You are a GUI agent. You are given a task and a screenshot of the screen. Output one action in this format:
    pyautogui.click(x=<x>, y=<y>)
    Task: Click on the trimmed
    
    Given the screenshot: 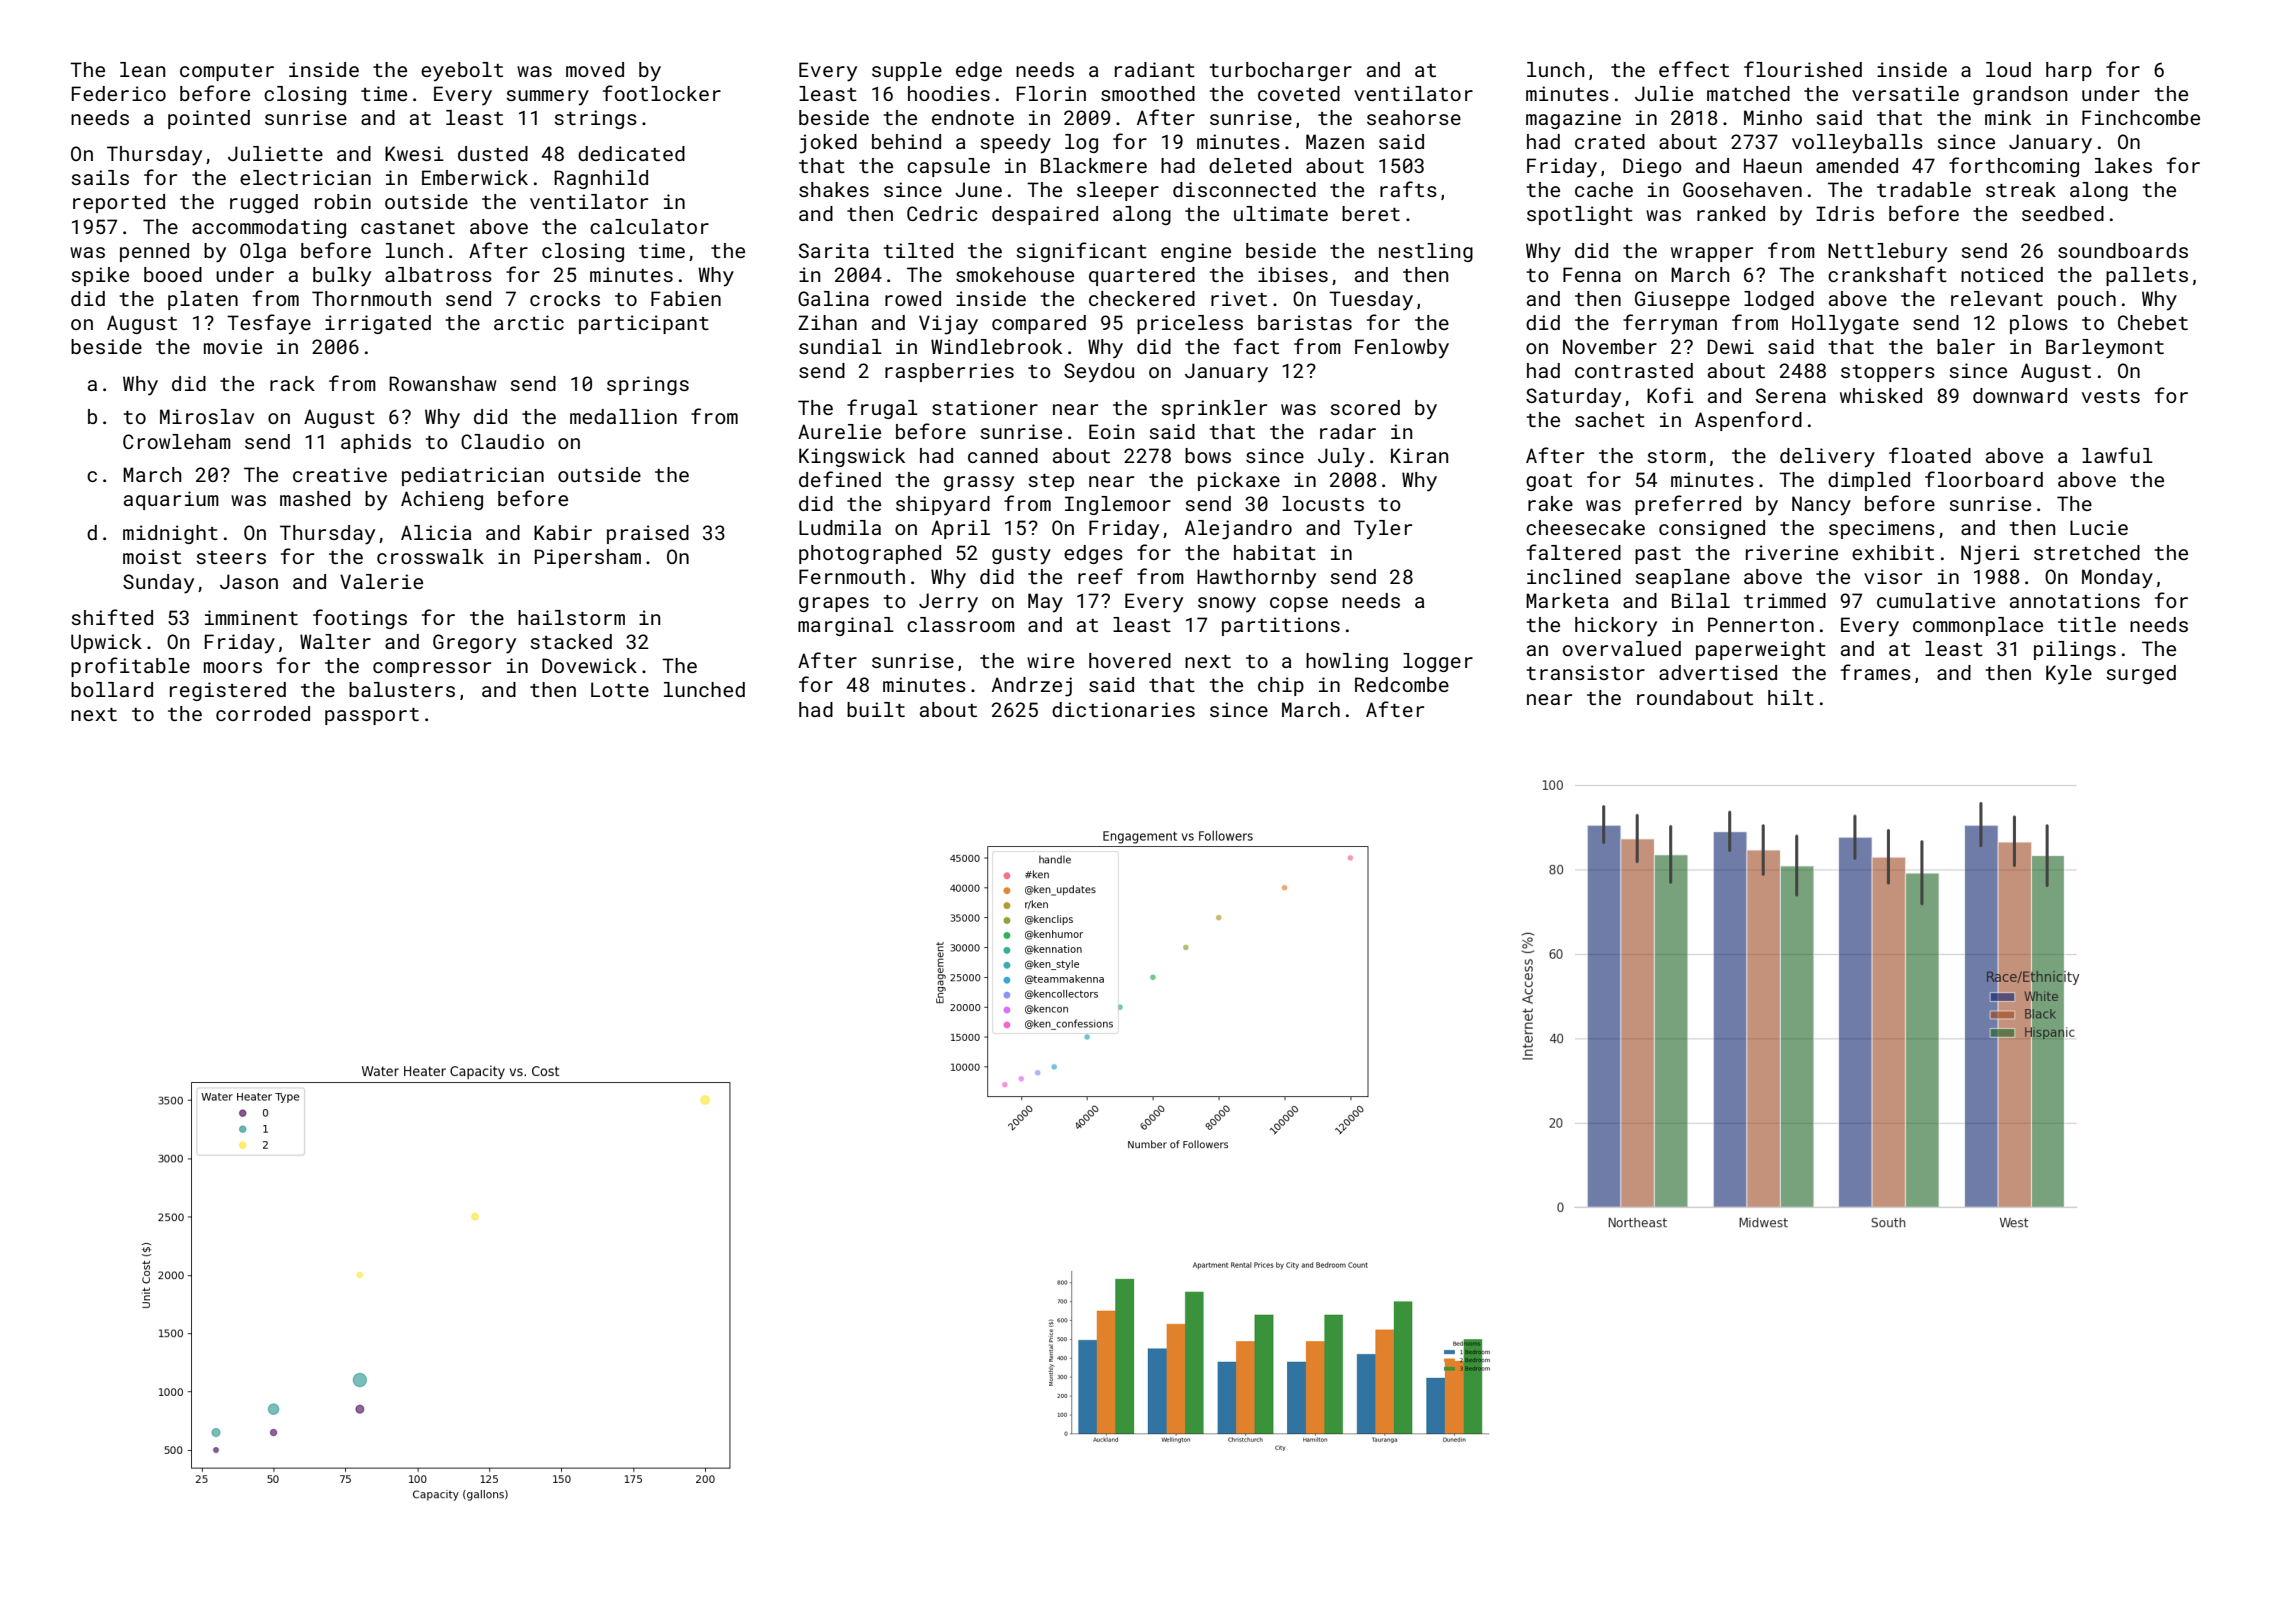 What is the action you would take?
    pyautogui.click(x=1785, y=600)
